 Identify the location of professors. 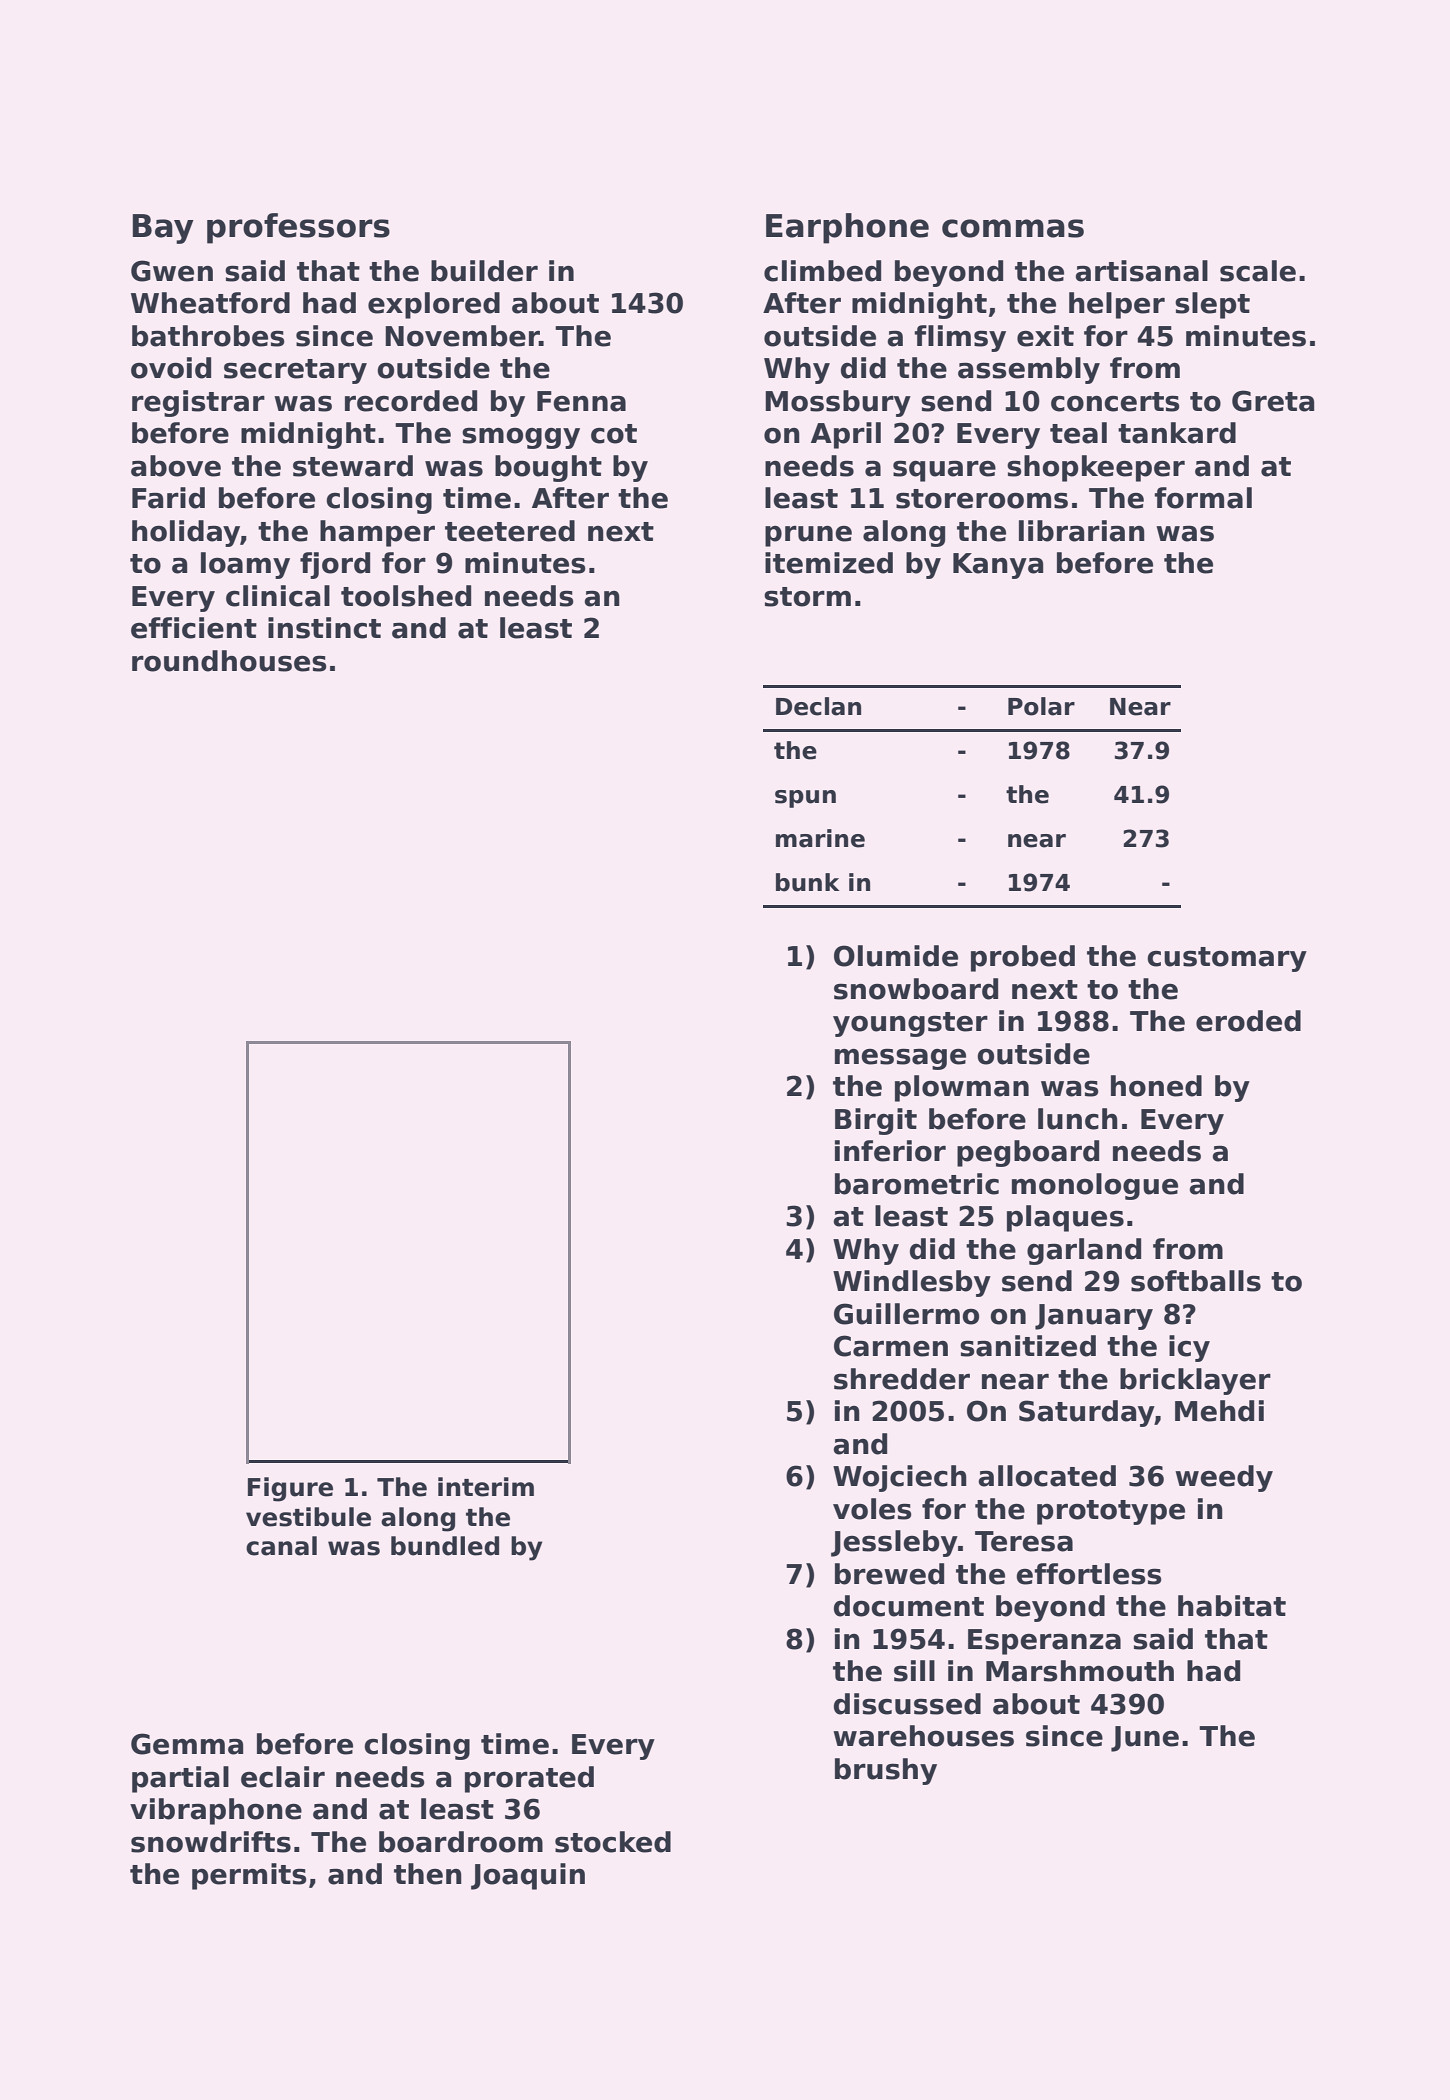
(298, 228).
